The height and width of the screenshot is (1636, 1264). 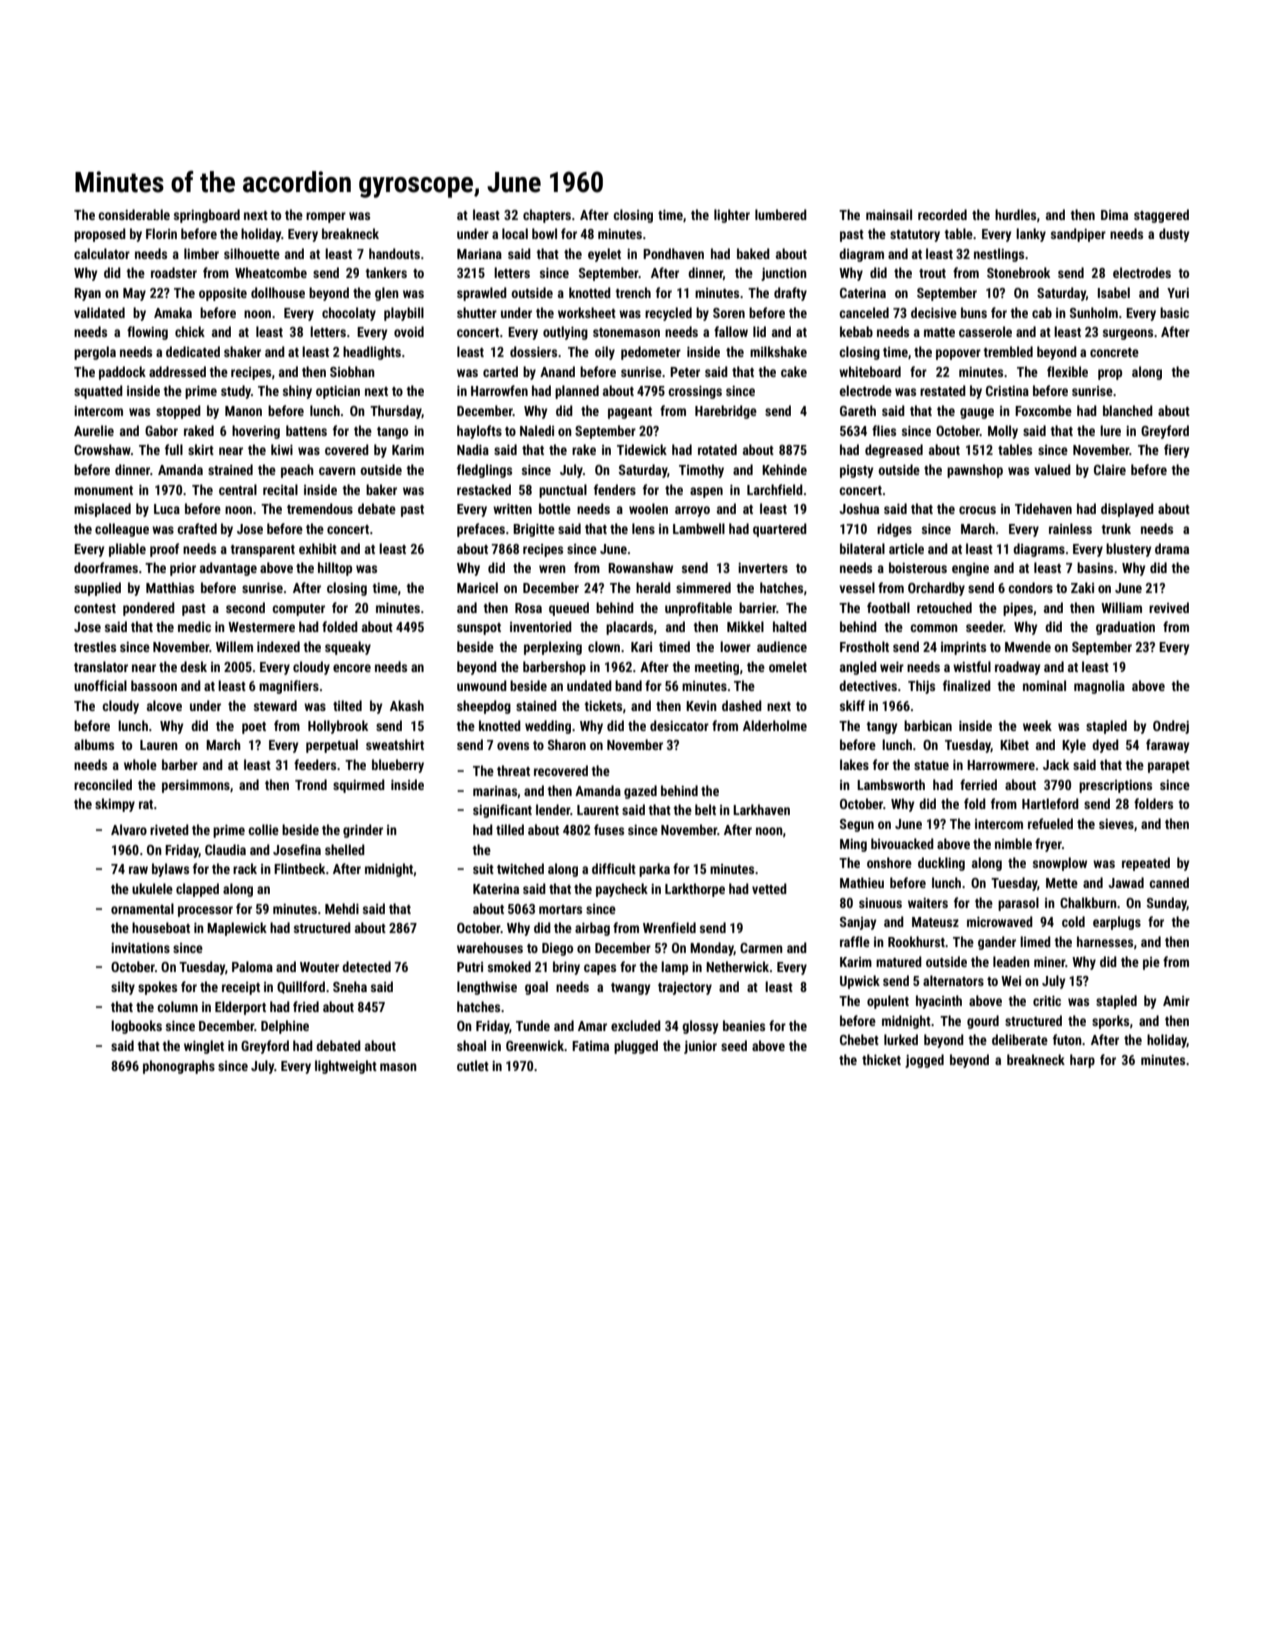 I want to click on second, so click(x=245, y=607).
